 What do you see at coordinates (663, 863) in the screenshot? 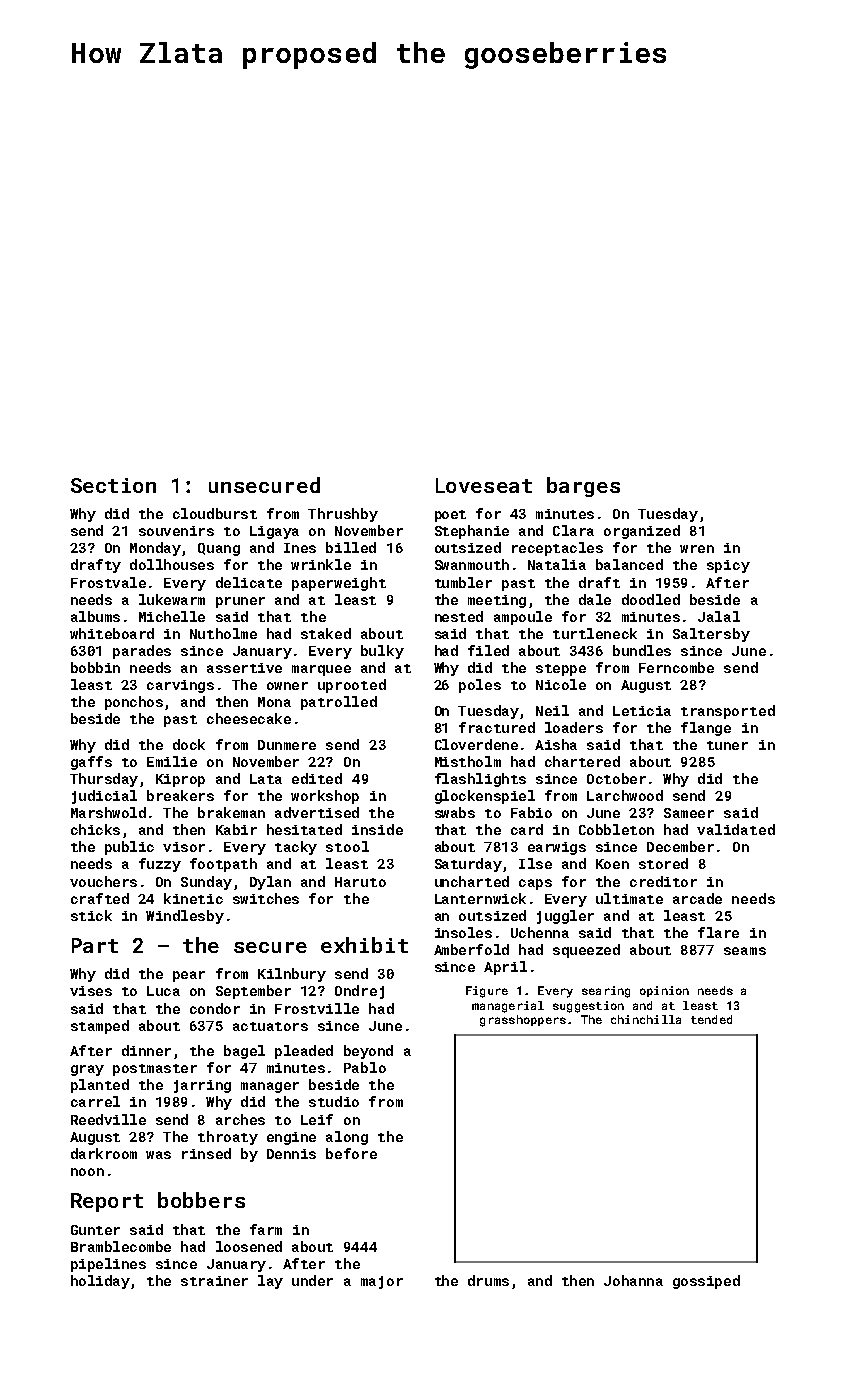
I see `stored` at bounding box center [663, 863].
